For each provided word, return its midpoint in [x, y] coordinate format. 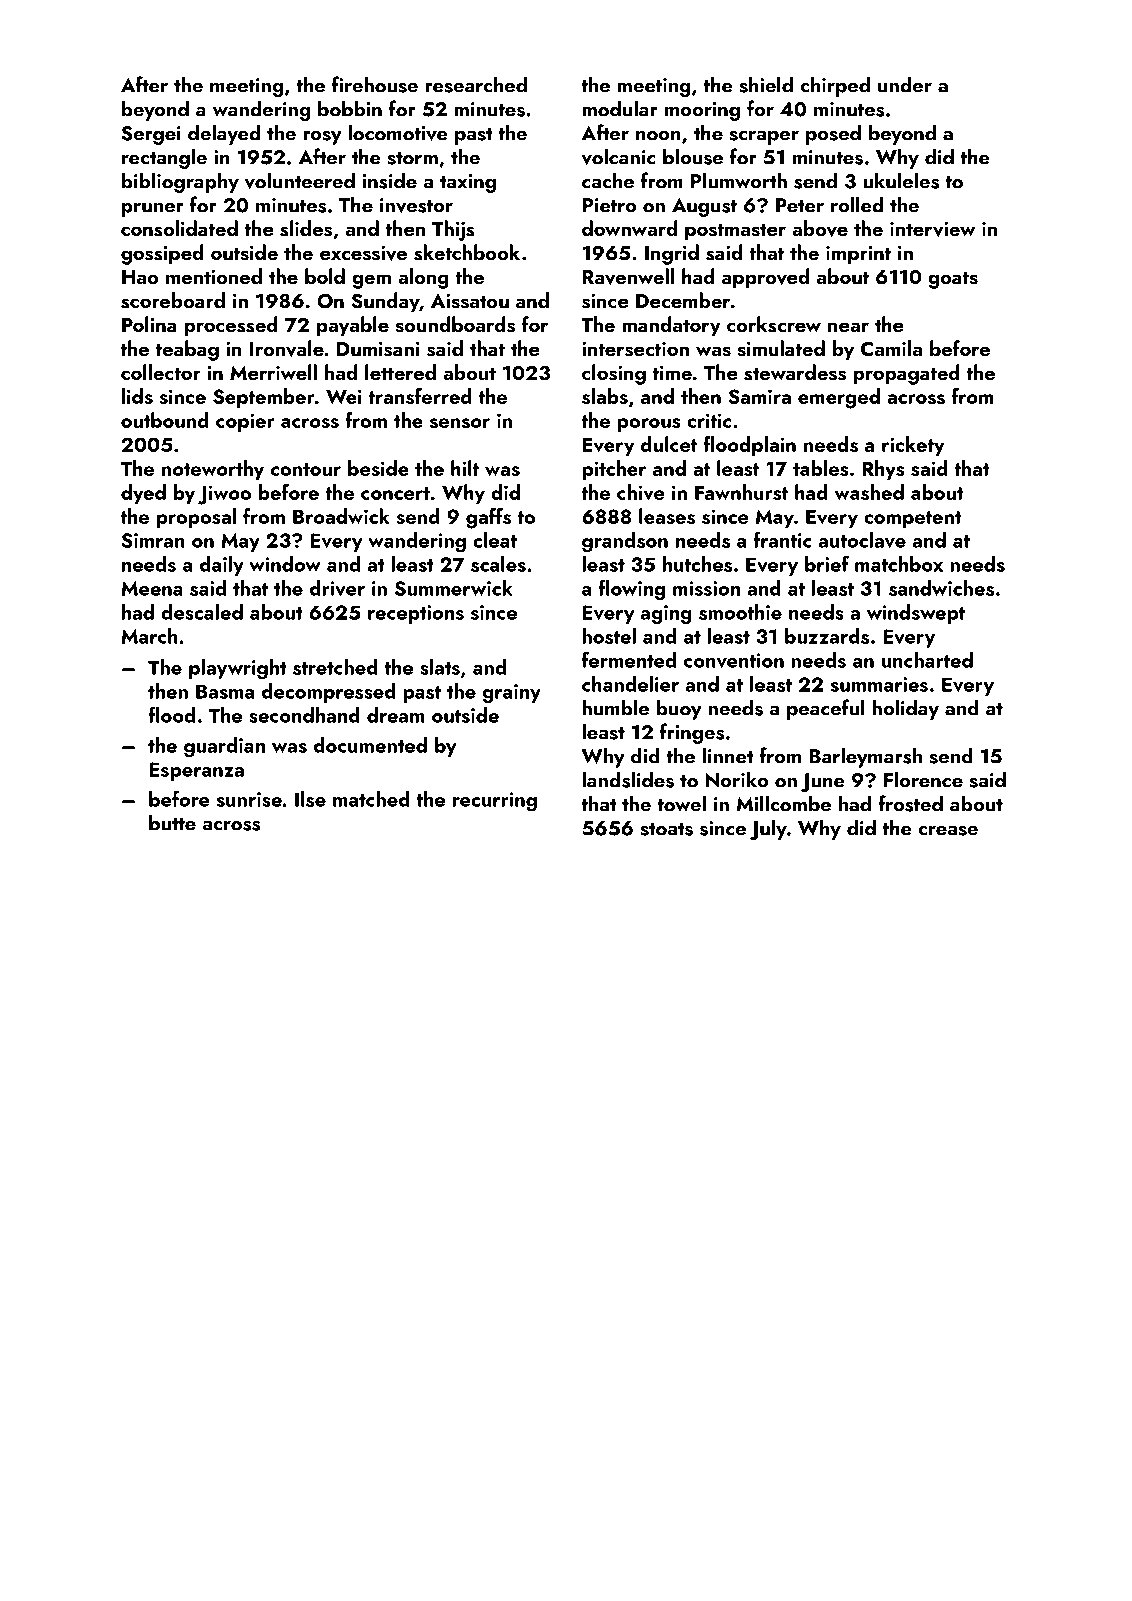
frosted [910, 803]
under [905, 84]
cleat [495, 540]
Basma [225, 691]
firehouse [375, 84]
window [285, 564]
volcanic [618, 156]
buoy [679, 709]
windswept [916, 614]
